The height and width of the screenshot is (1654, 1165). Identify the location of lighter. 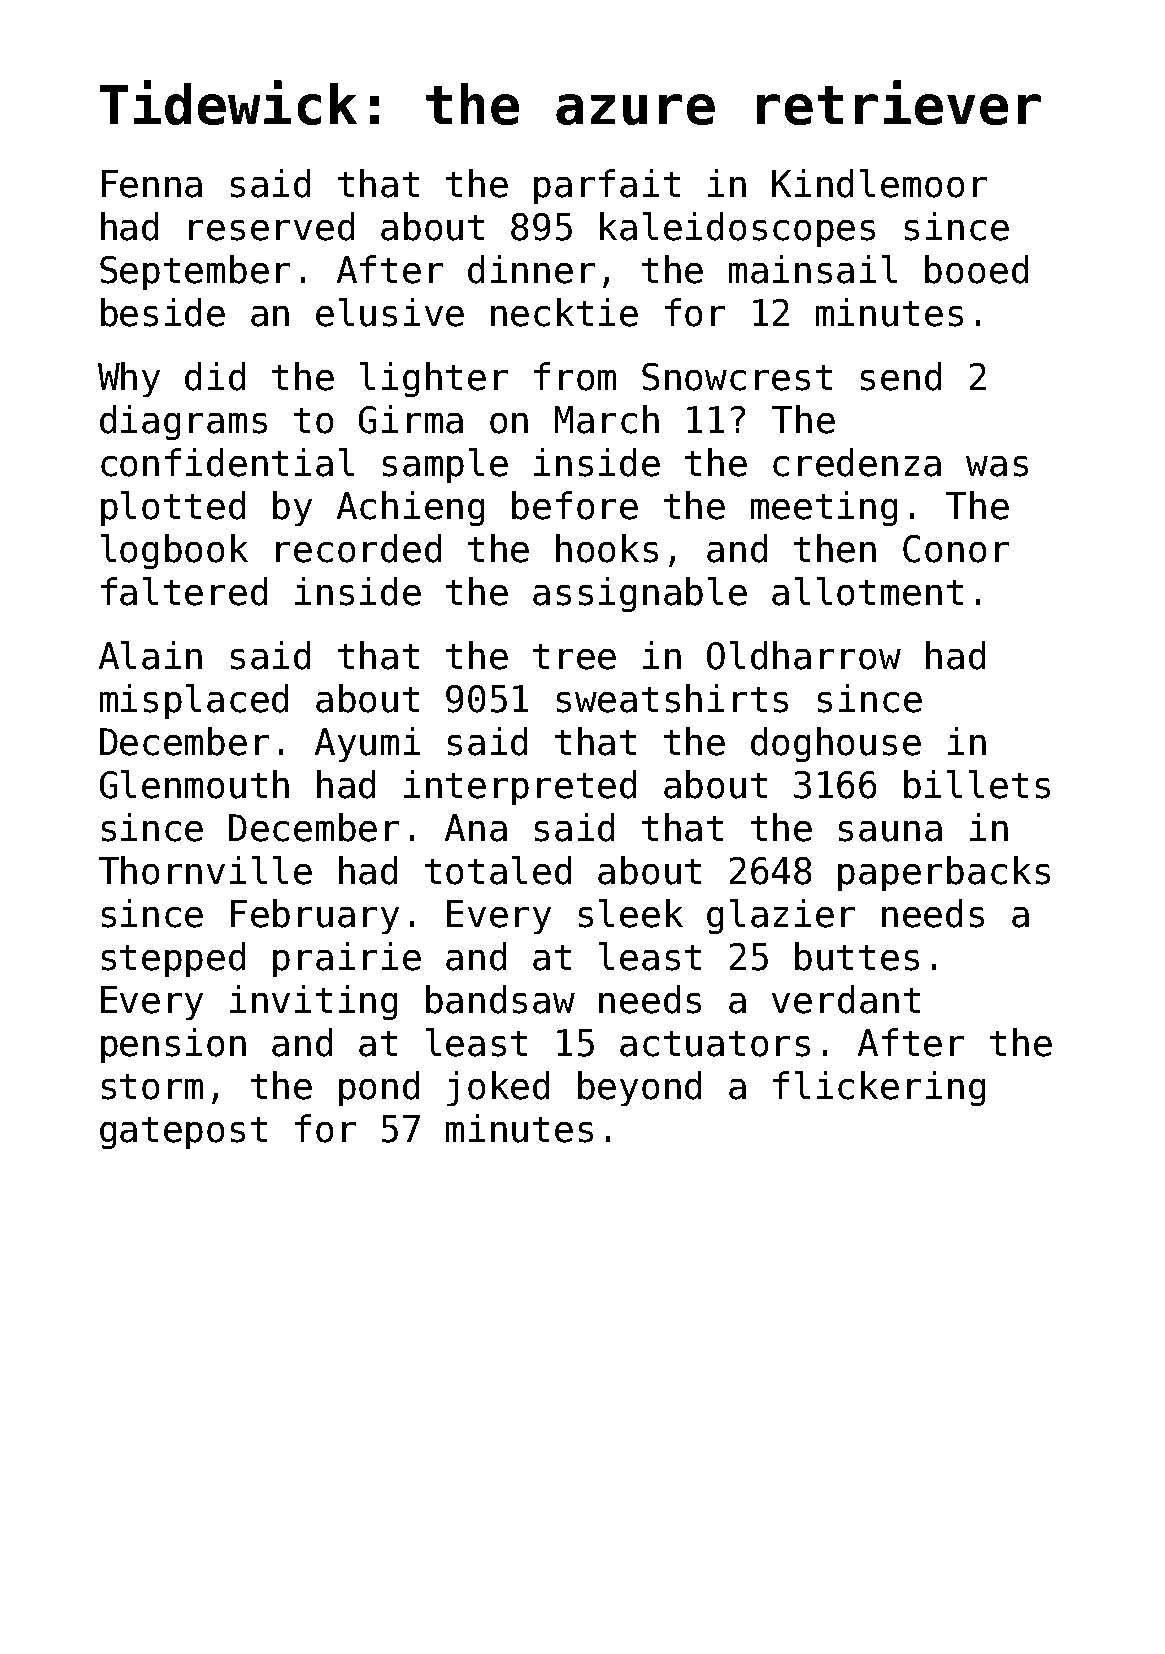
(434, 379).
